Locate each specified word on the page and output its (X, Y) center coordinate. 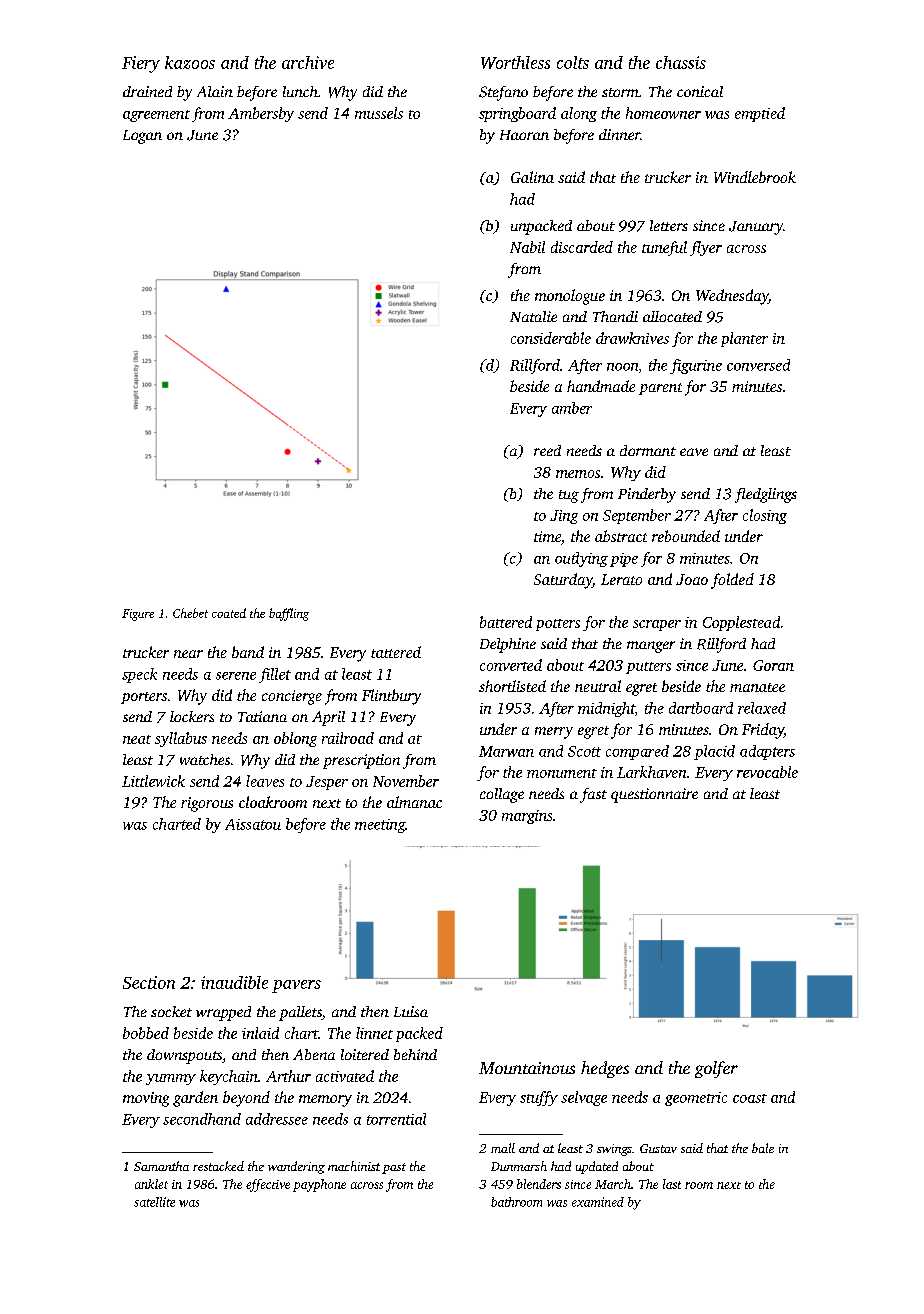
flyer (706, 248)
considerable (551, 338)
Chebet (190, 613)
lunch (300, 91)
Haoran (524, 135)
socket (171, 1011)
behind (415, 1054)
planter (744, 339)
